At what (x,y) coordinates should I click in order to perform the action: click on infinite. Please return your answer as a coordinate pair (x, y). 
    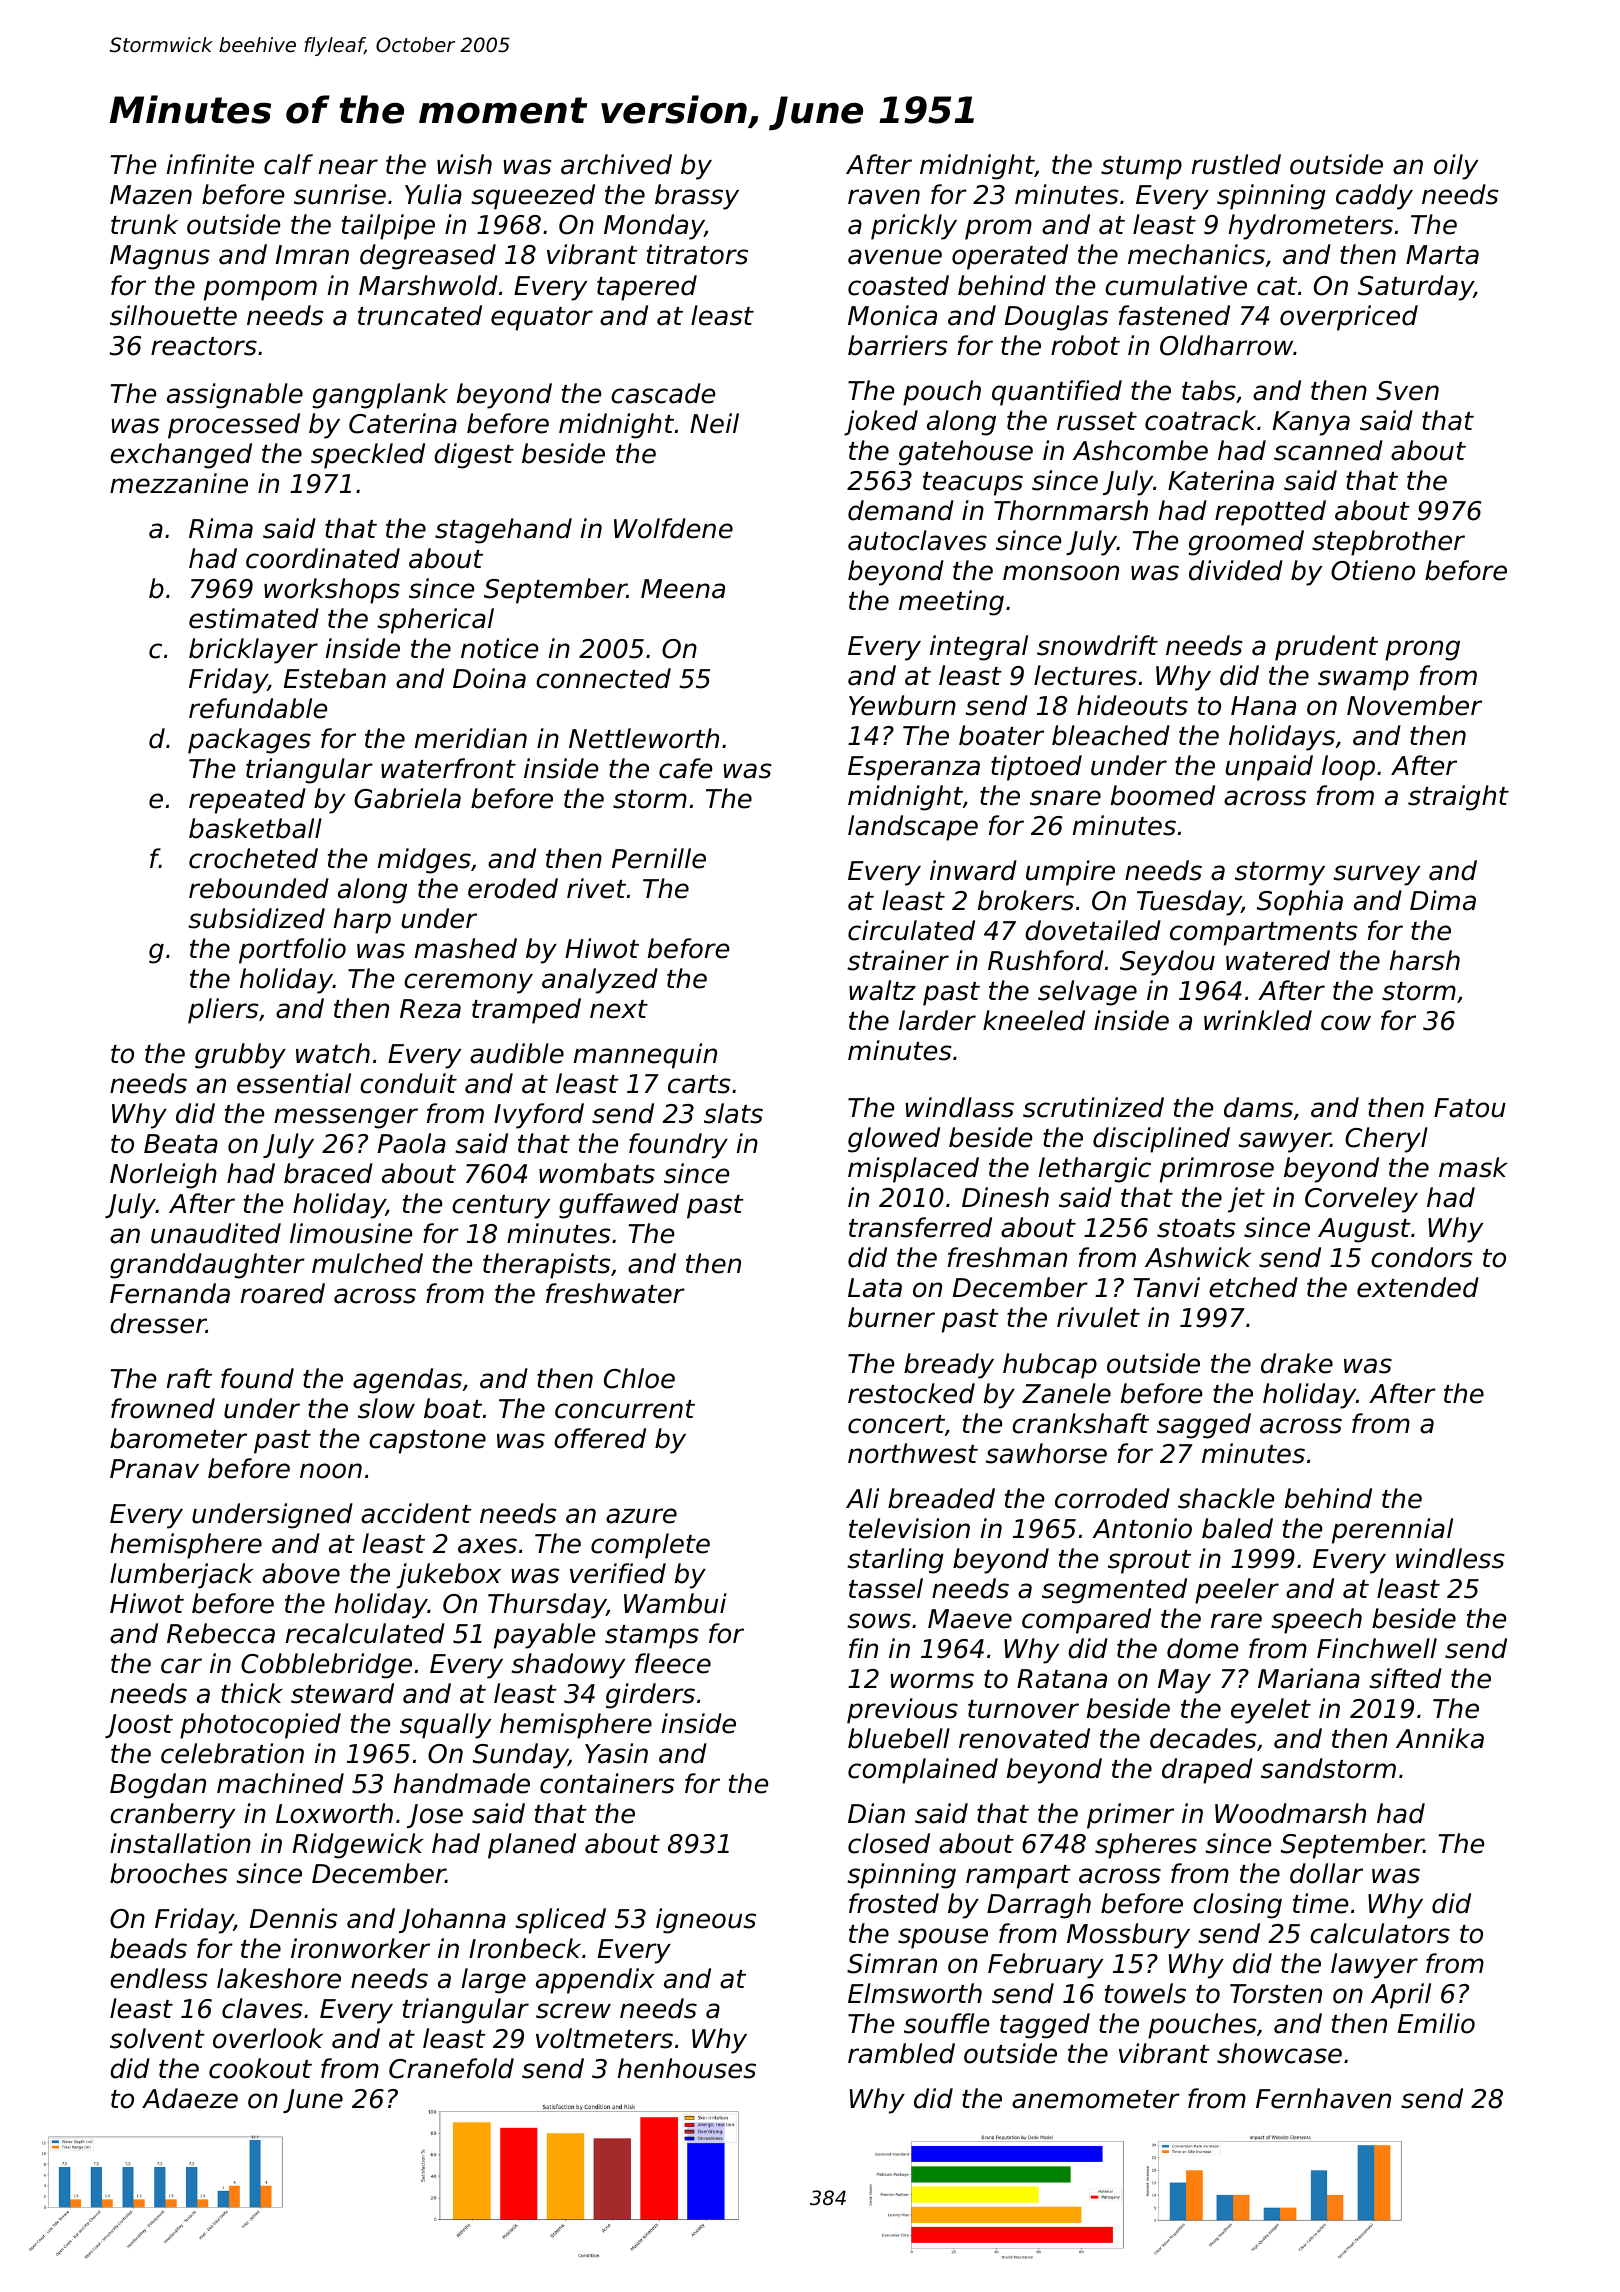
    Looking at the image, I should click on (210, 164).
